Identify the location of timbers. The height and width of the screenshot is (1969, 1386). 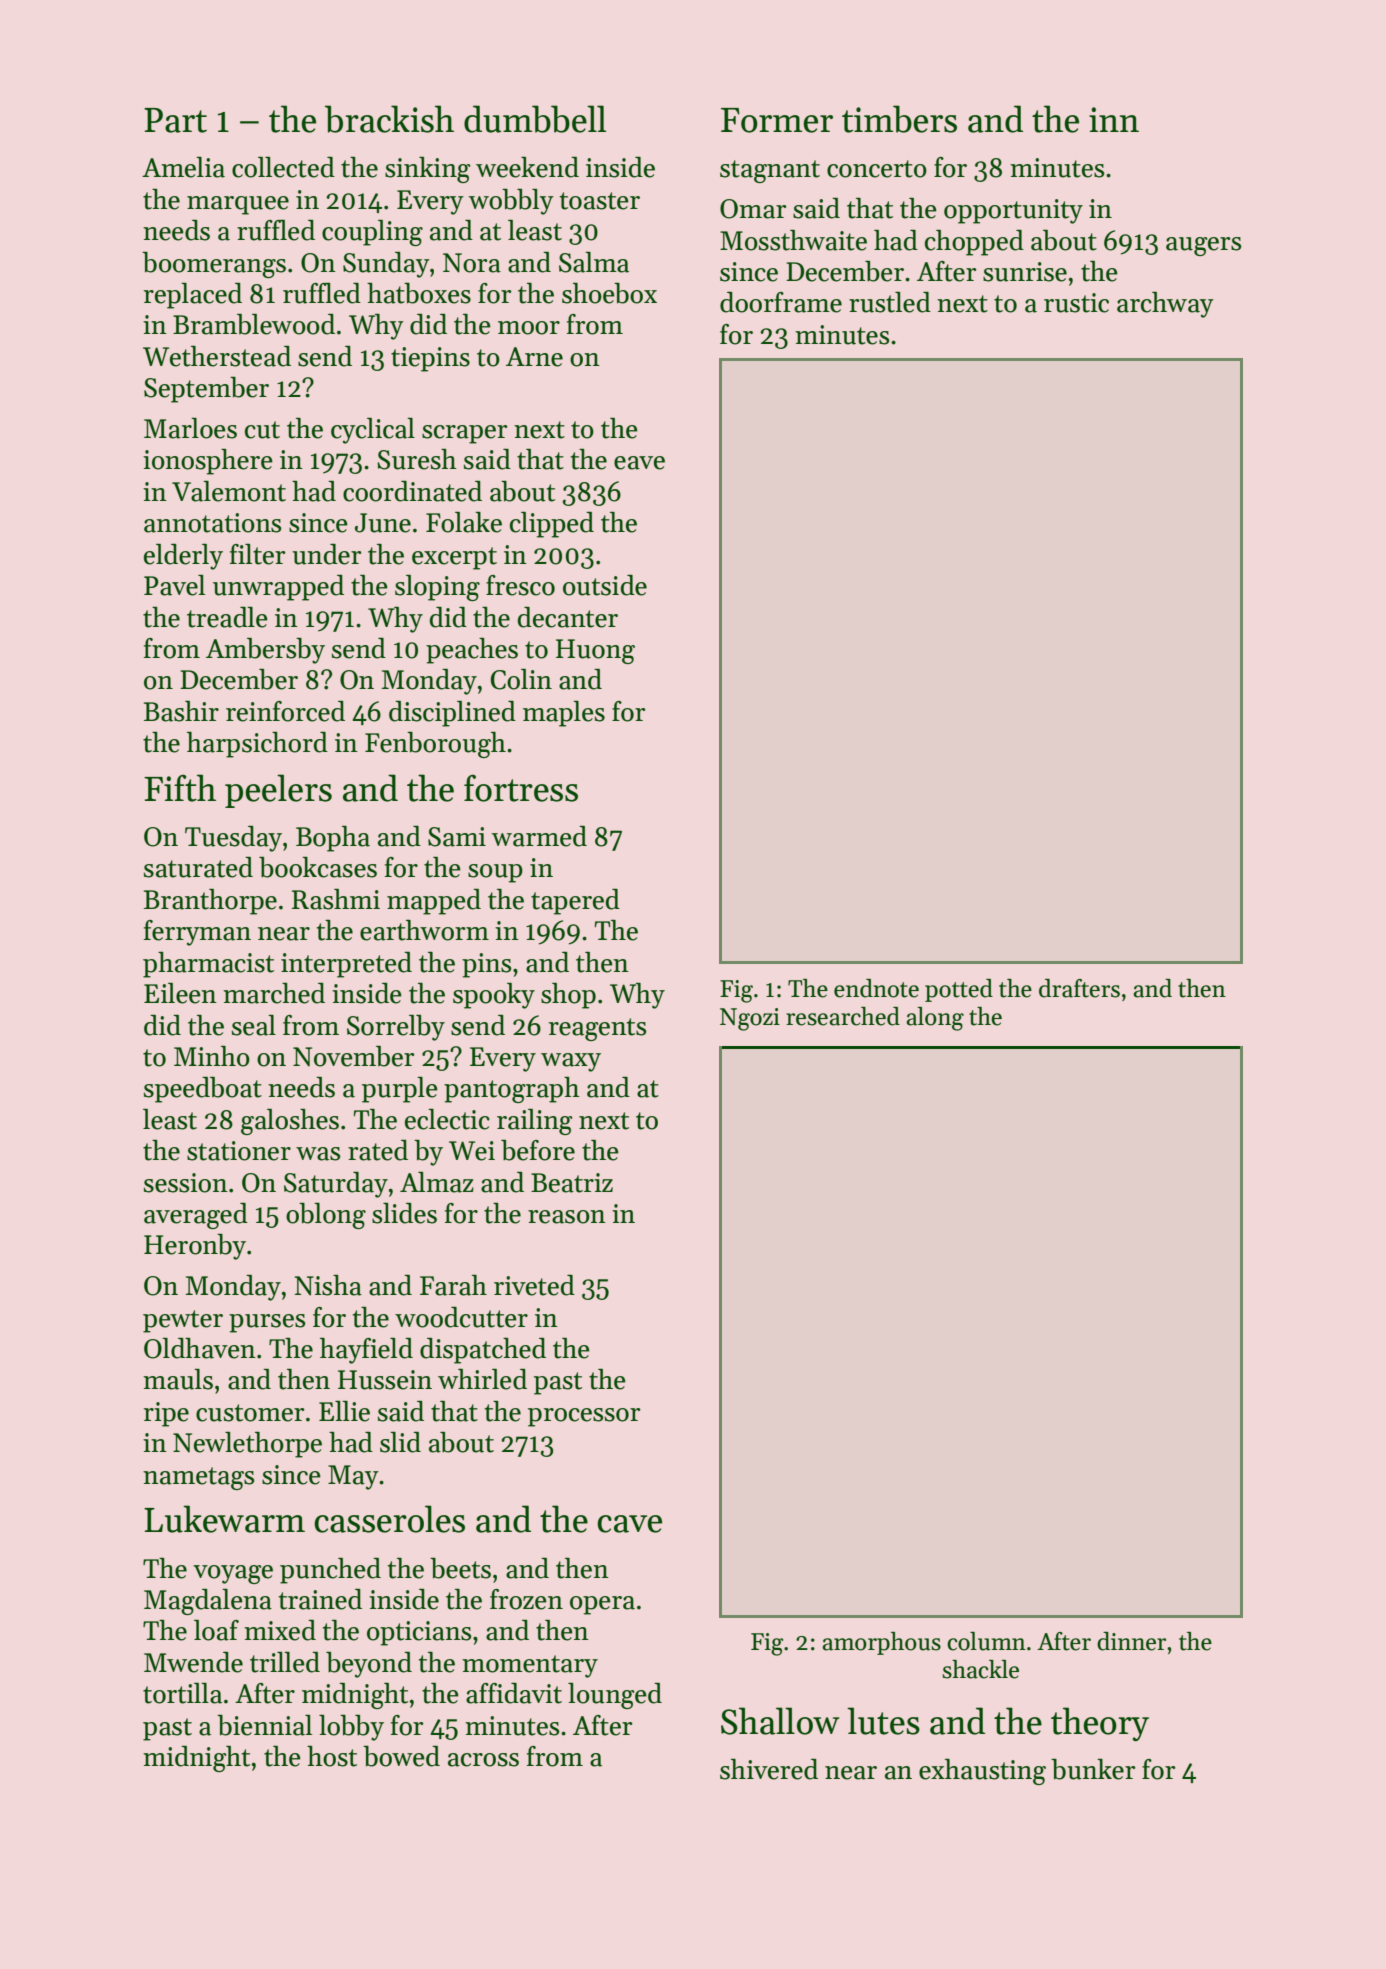
(899, 119).
